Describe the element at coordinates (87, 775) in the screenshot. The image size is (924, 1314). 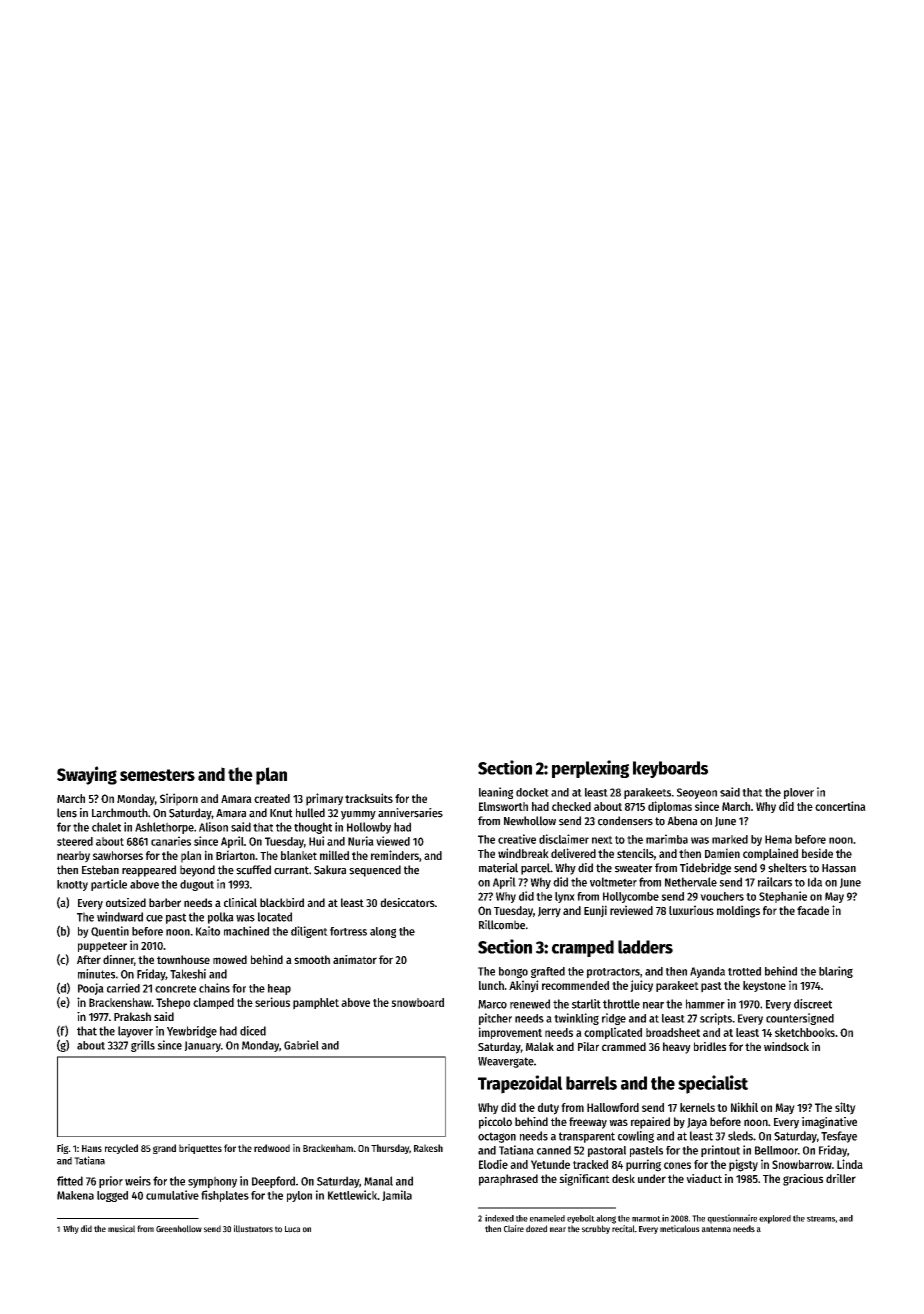
I see `Swaying` at that location.
